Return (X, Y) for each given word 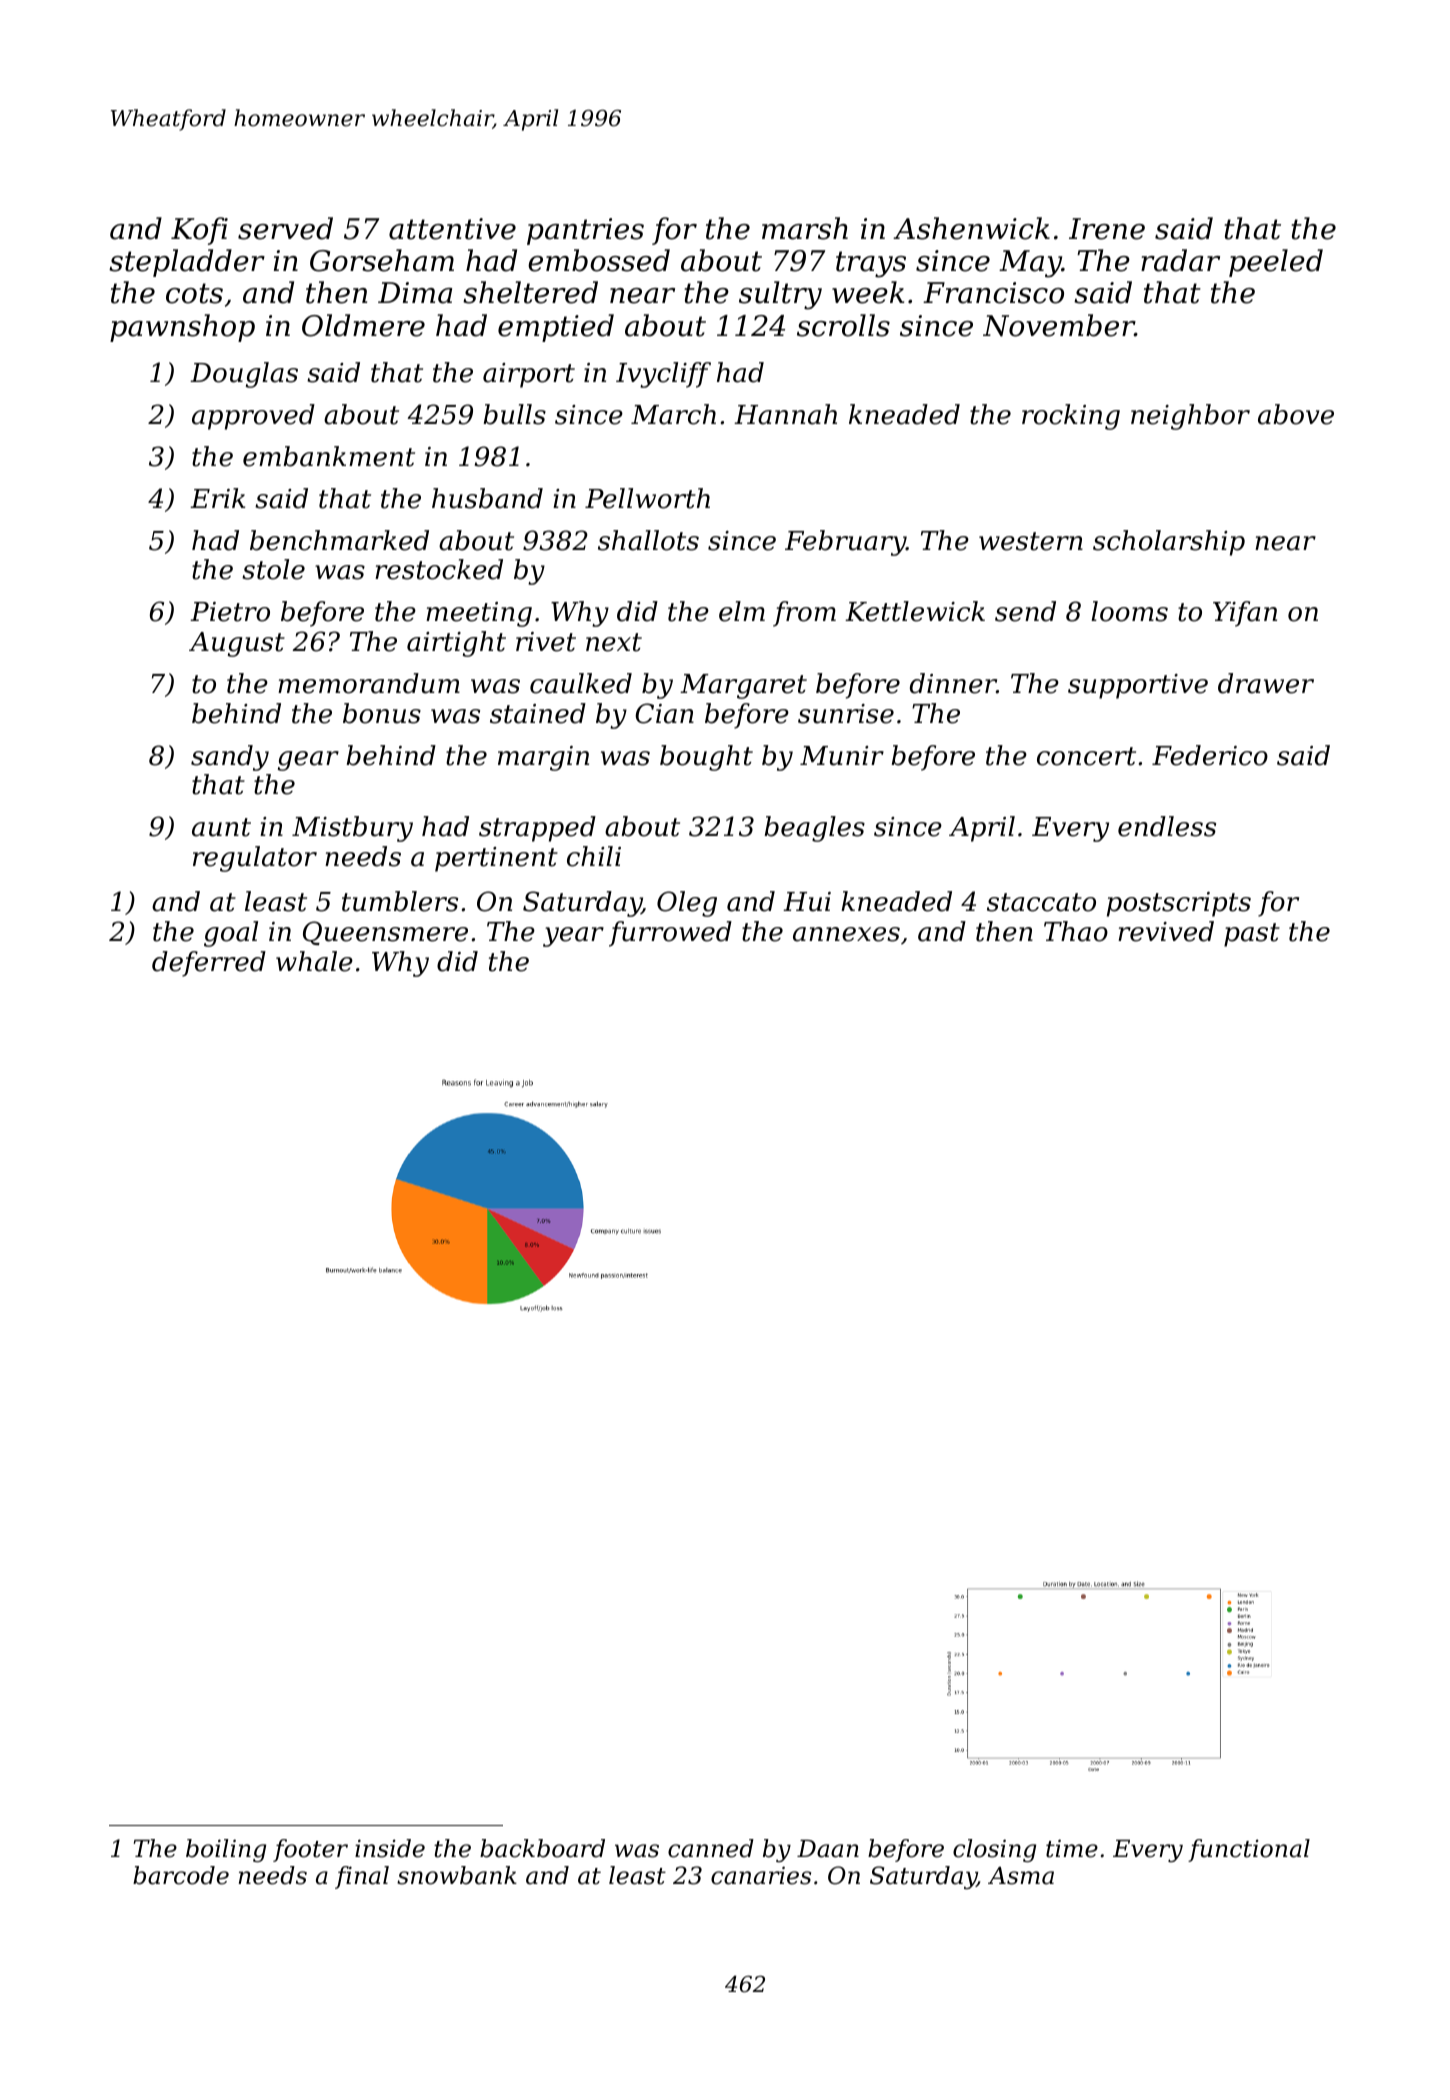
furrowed (670, 934)
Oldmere (363, 325)
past (1252, 935)
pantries (585, 231)
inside (390, 1848)
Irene (1107, 229)
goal (231, 934)
